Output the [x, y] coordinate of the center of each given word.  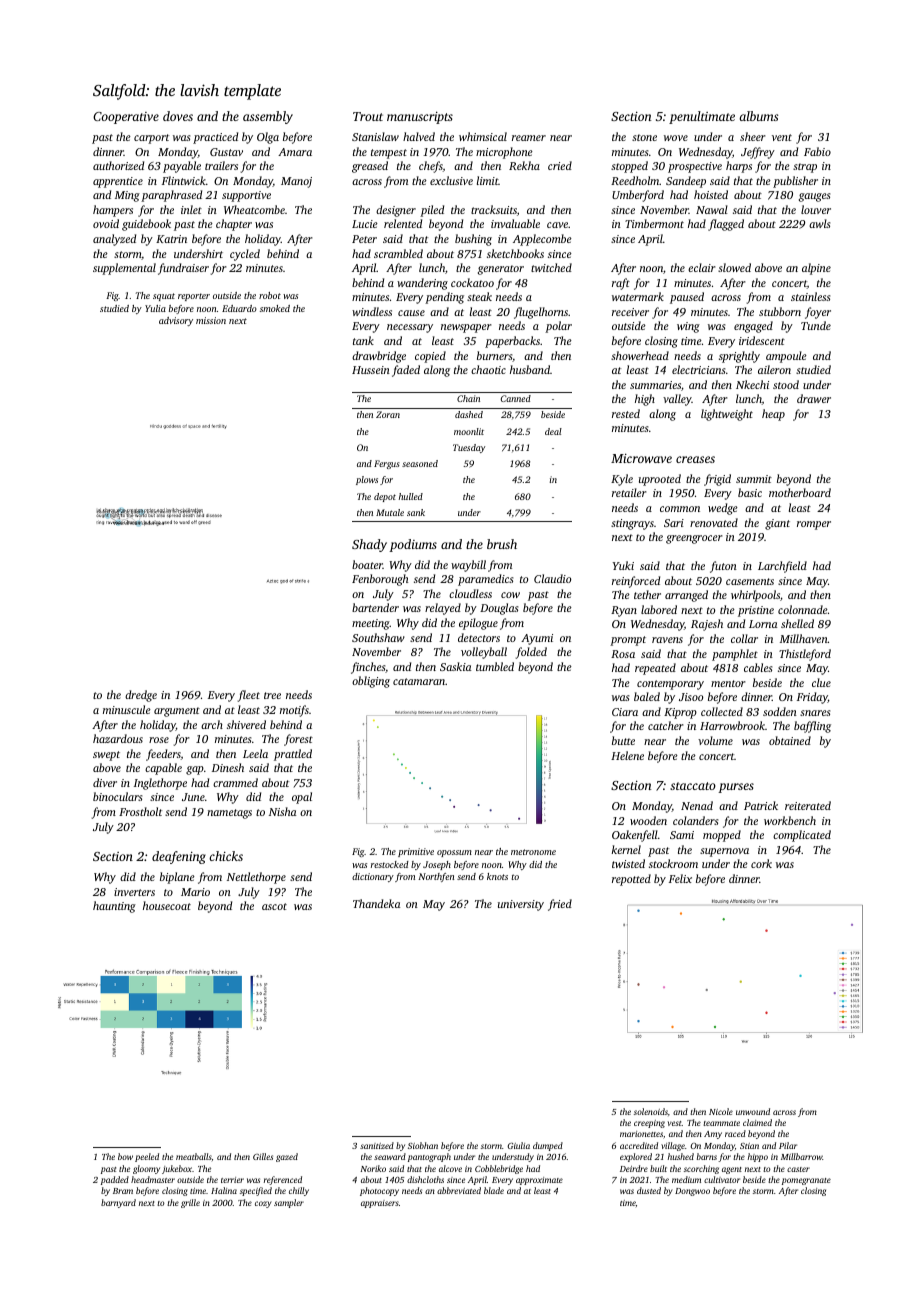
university [521, 905]
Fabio [817, 151]
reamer [529, 138]
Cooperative [126, 118]
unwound [753, 1111]
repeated [655, 669]
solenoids [651, 1111]
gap [195, 770]
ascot [274, 906]
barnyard [118, 1203]
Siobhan [423, 1145]
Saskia [455, 666]
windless [372, 311]
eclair [702, 267]
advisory [176, 321]
